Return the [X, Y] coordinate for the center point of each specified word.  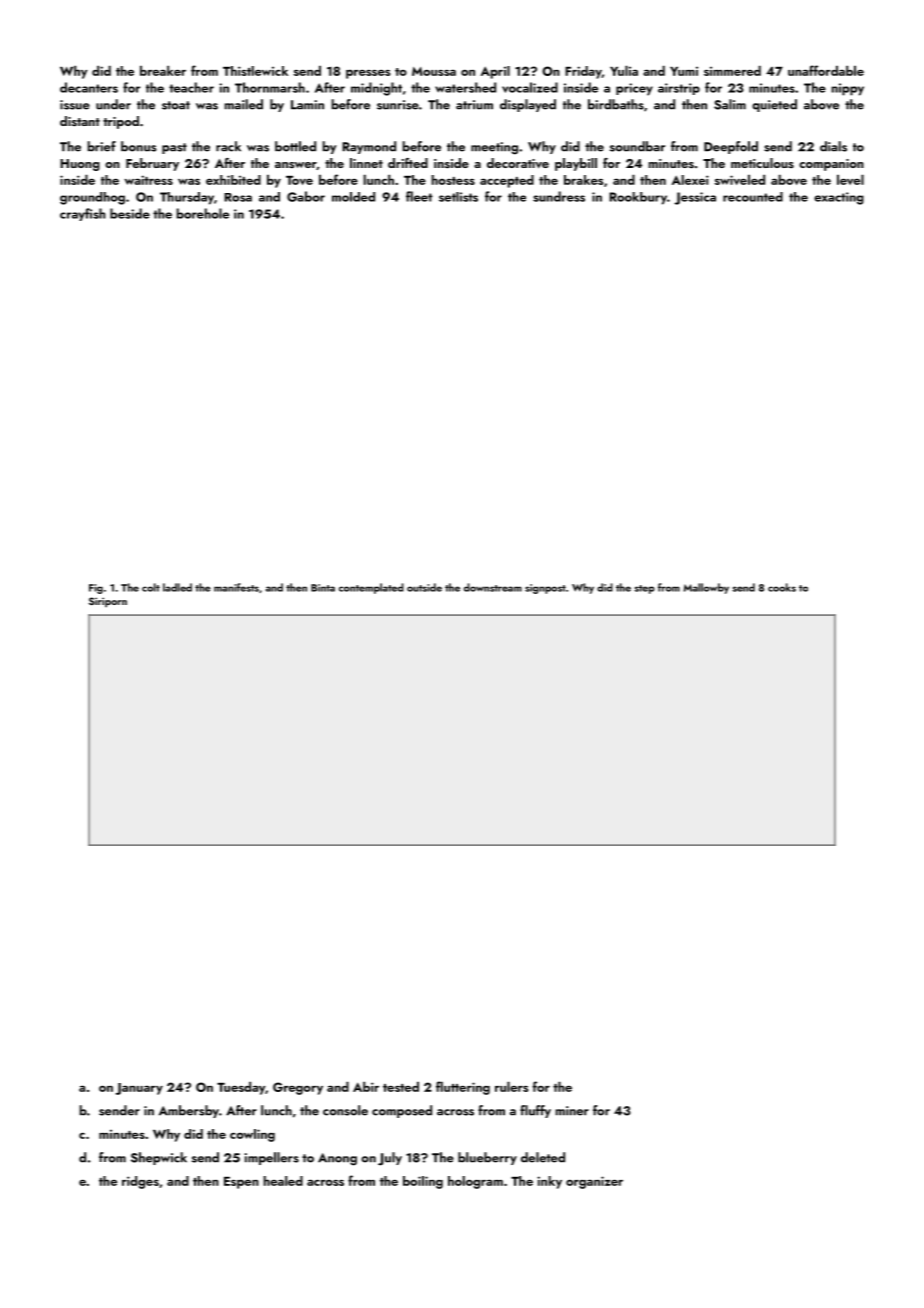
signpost [545, 589]
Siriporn [108, 602]
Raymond [369, 147]
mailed [243, 104]
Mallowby [706, 588]
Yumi [684, 71]
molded [353, 197]
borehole [202, 213]
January [139, 1089]
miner [572, 1111]
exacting [839, 198]
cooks [782, 587]
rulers [511, 1086]
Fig [96, 589]
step [644, 589]
